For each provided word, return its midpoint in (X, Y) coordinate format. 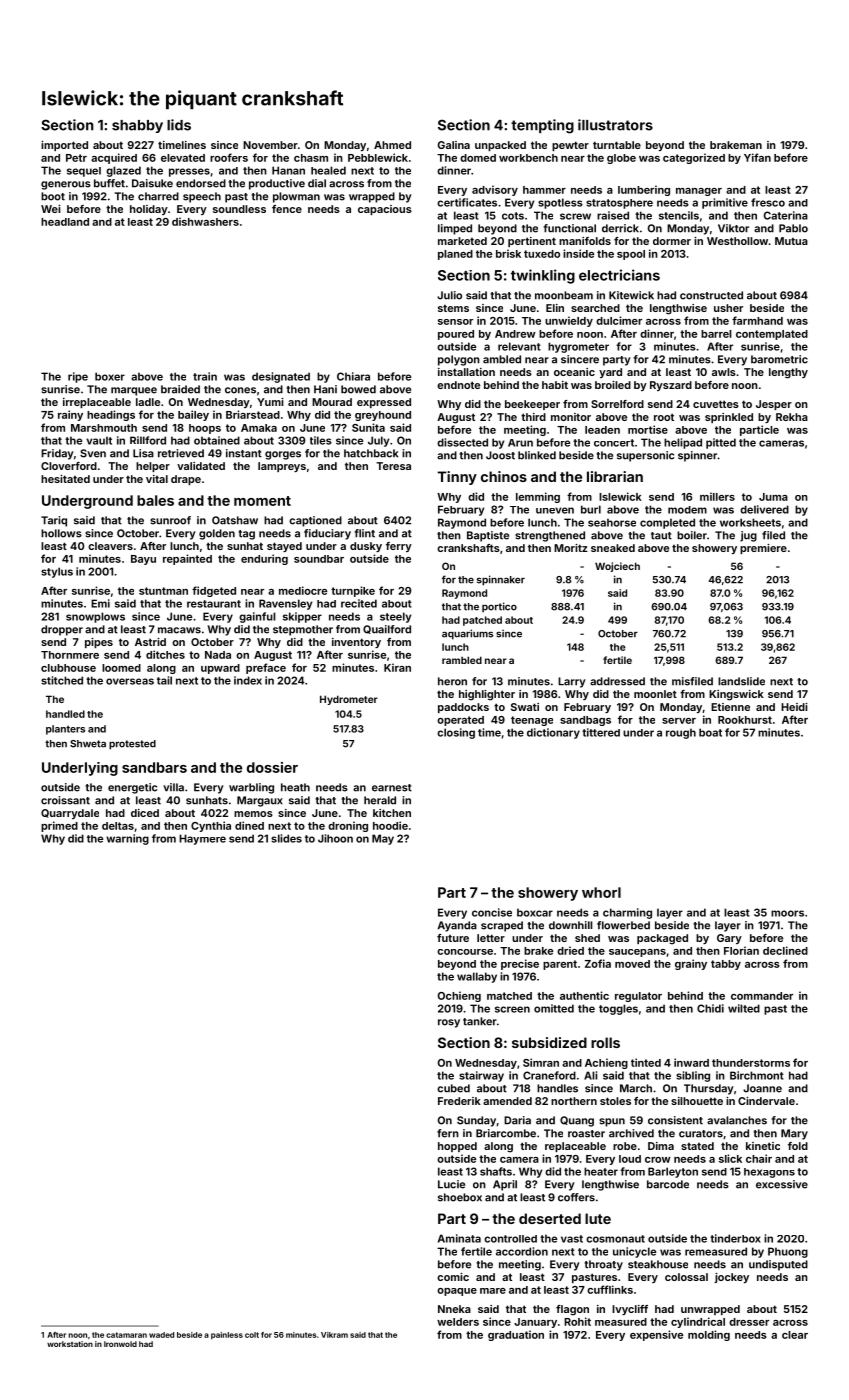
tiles (321, 440)
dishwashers (205, 221)
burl (591, 509)
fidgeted (214, 591)
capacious (385, 210)
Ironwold (120, 1344)
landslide (741, 681)
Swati (525, 707)
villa (173, 787)
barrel (716, 334)
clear (795, 1335)
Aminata (459, 1238)
